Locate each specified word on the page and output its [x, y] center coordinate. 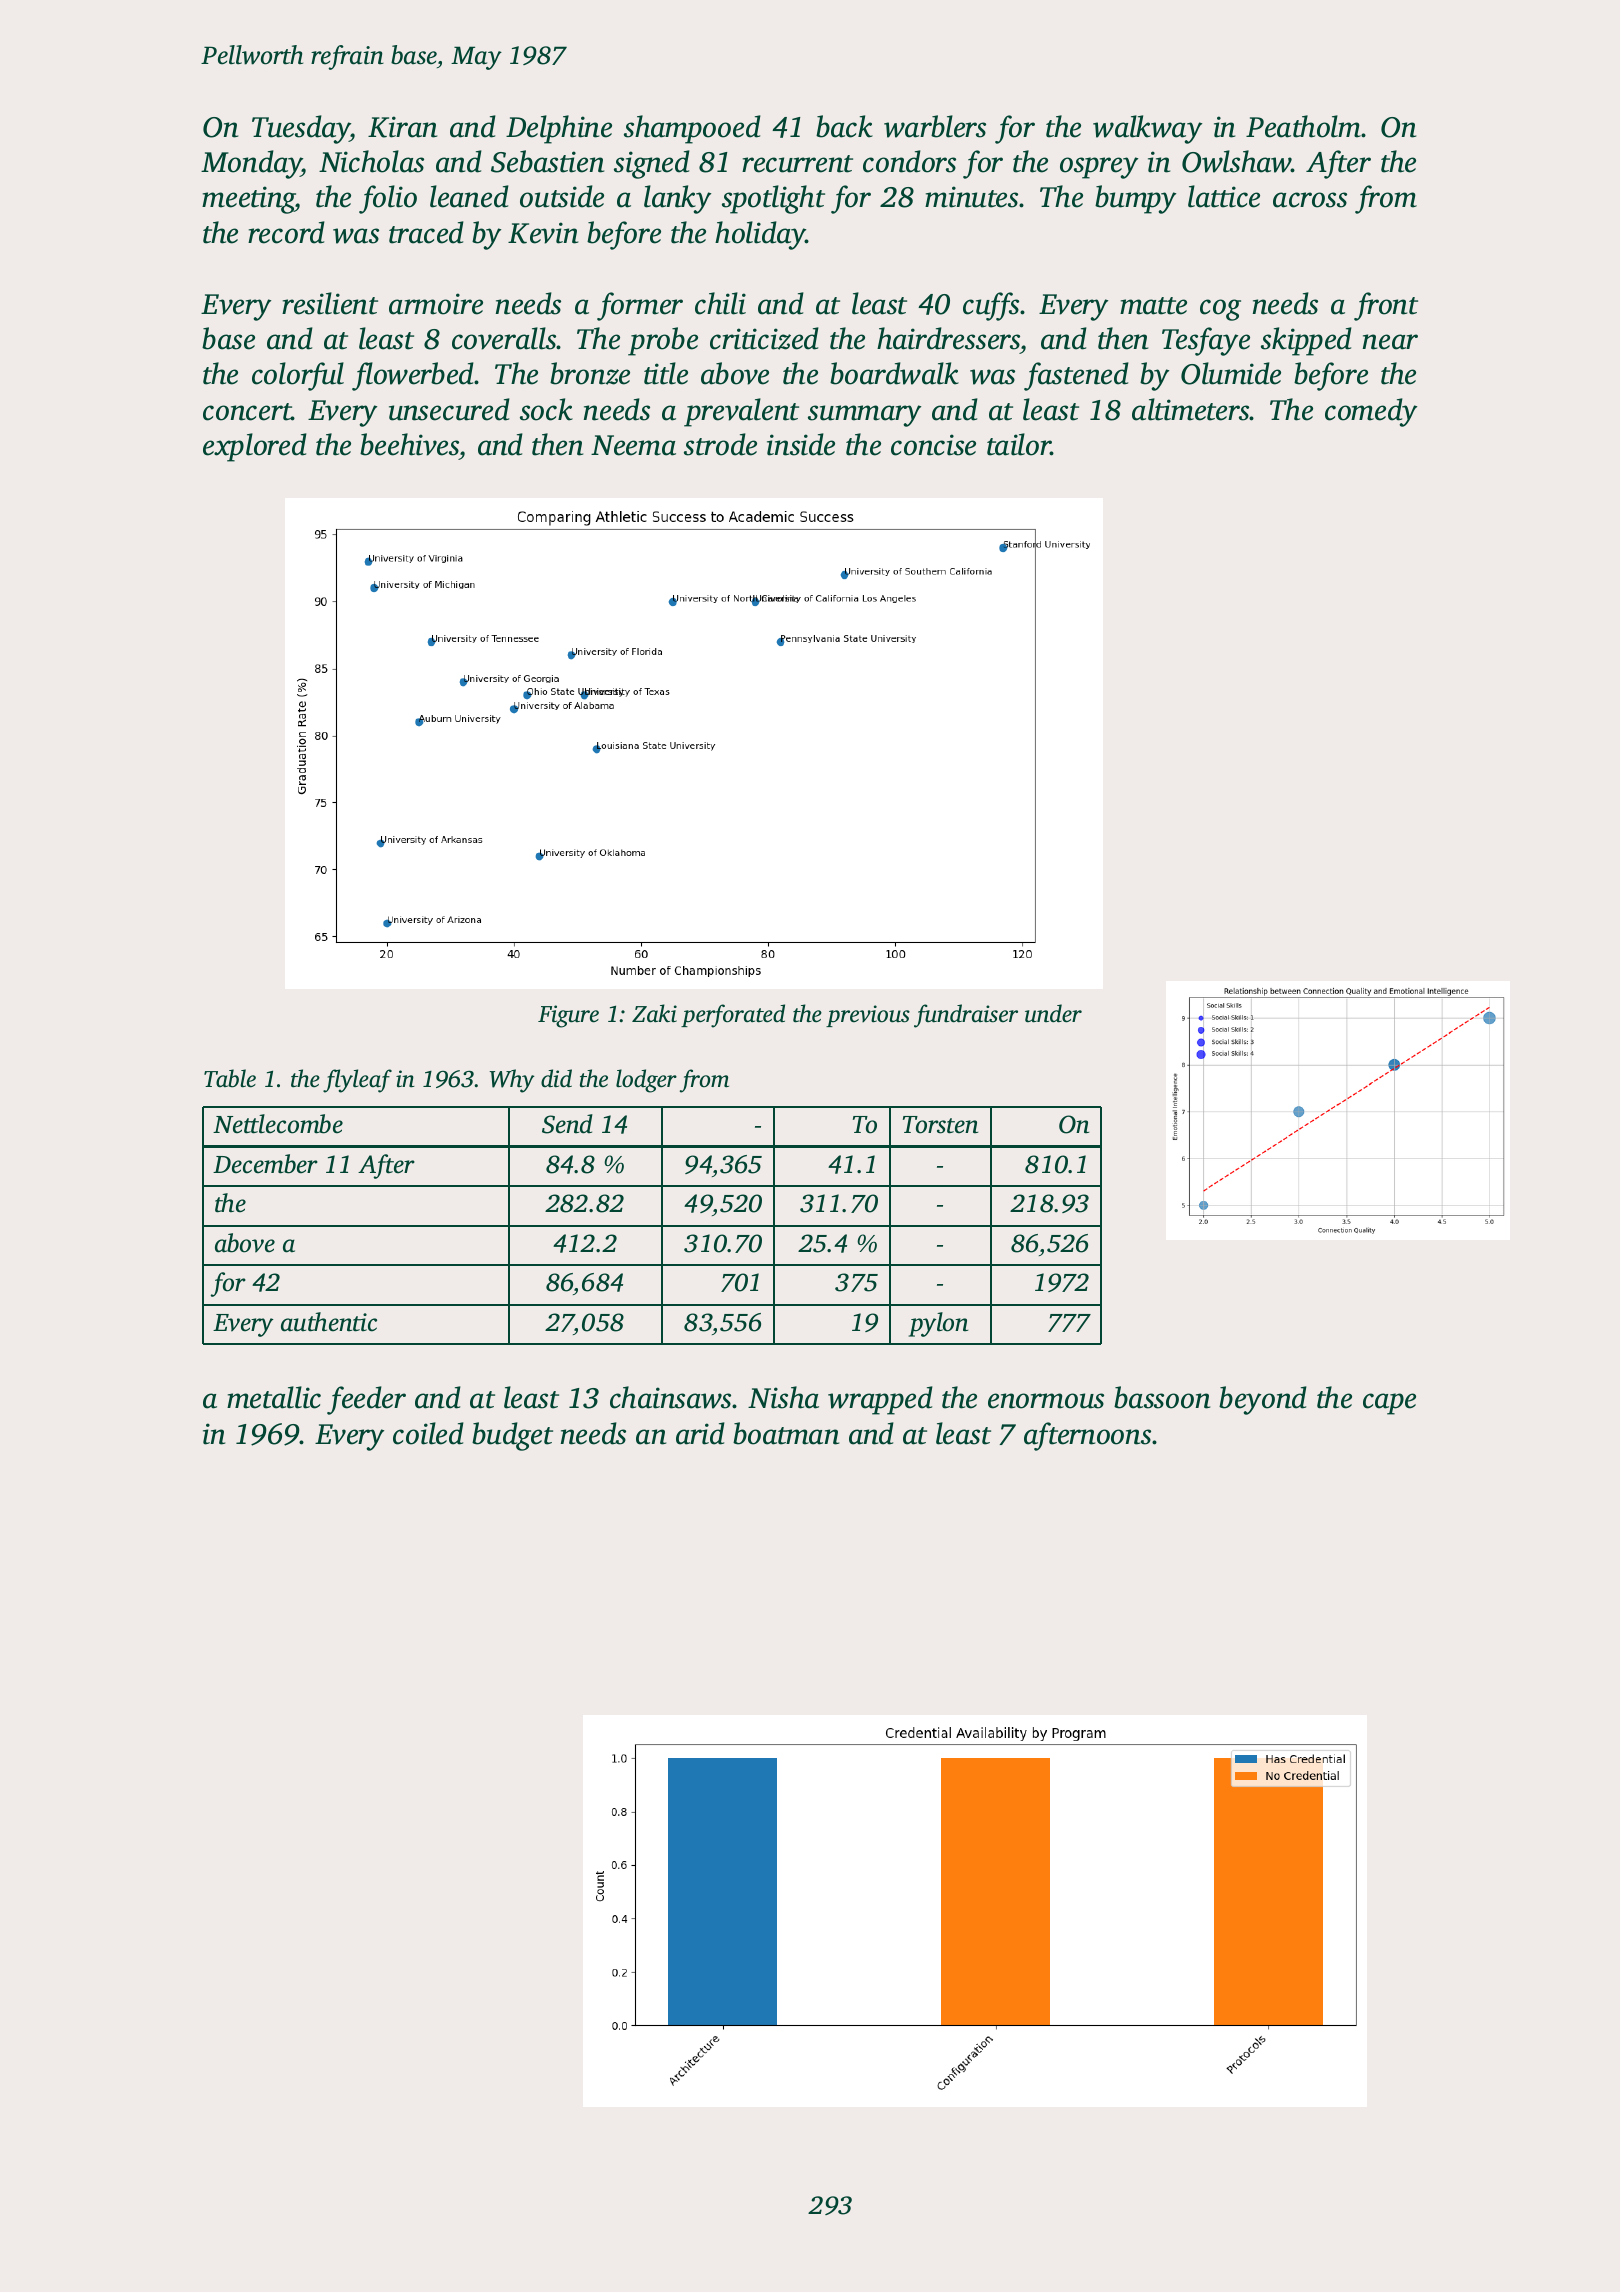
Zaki [654, 1013]
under [1053, 1013]
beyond [1263, 1400]
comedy [1371, 412]
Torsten [940, 1125]
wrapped [880, 1400]
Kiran [402, 127]
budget [512, 1436]
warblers [935, 126]
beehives [409, 444]
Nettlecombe [278, 1124]
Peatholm [1304, 126]
